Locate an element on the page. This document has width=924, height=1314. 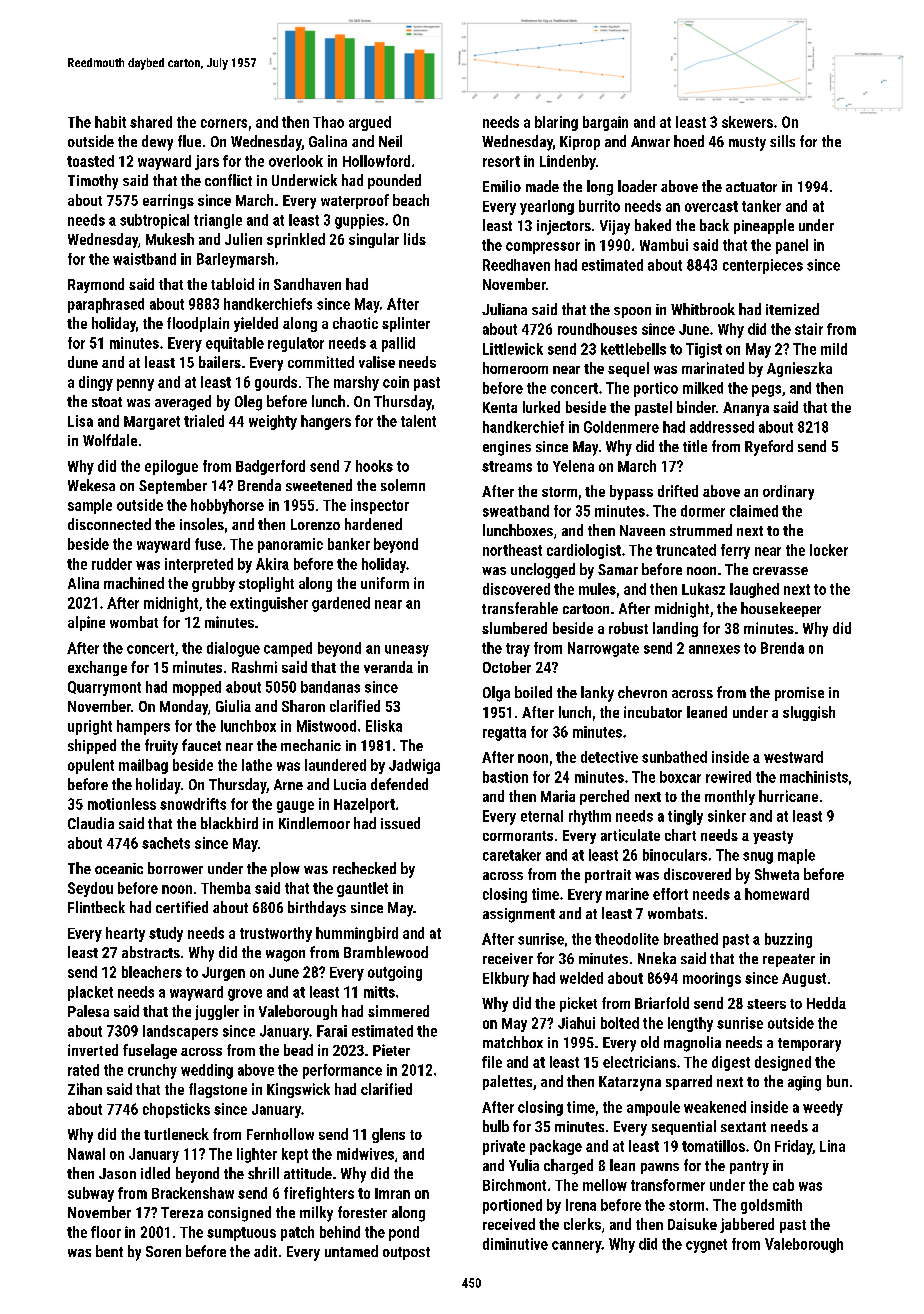
dune is located at coordinates (83, 362).
